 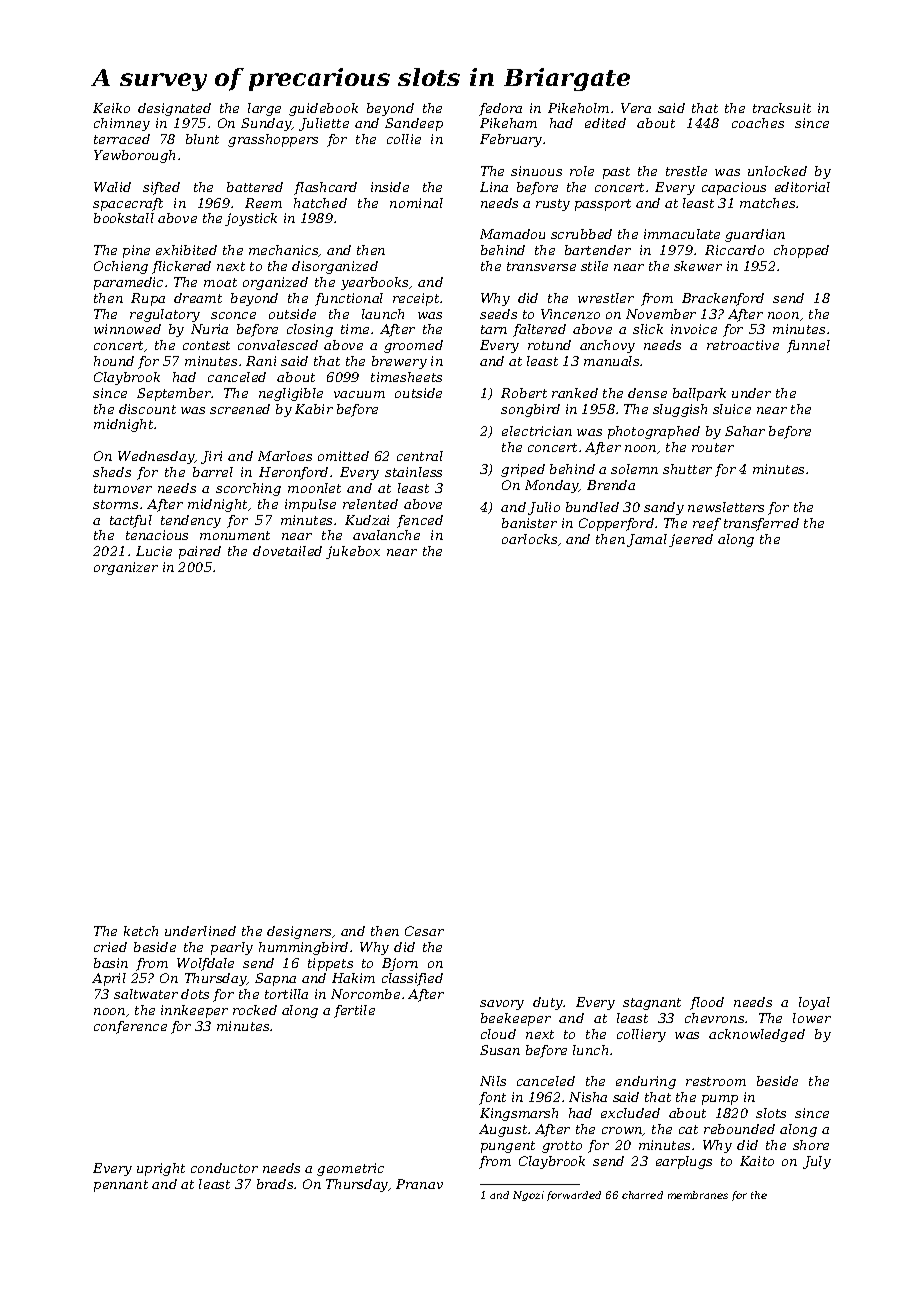 What do you see at coordinates (284, 251) in the screenshot?
I see `mechanics` at bounding box center [284, 251].
